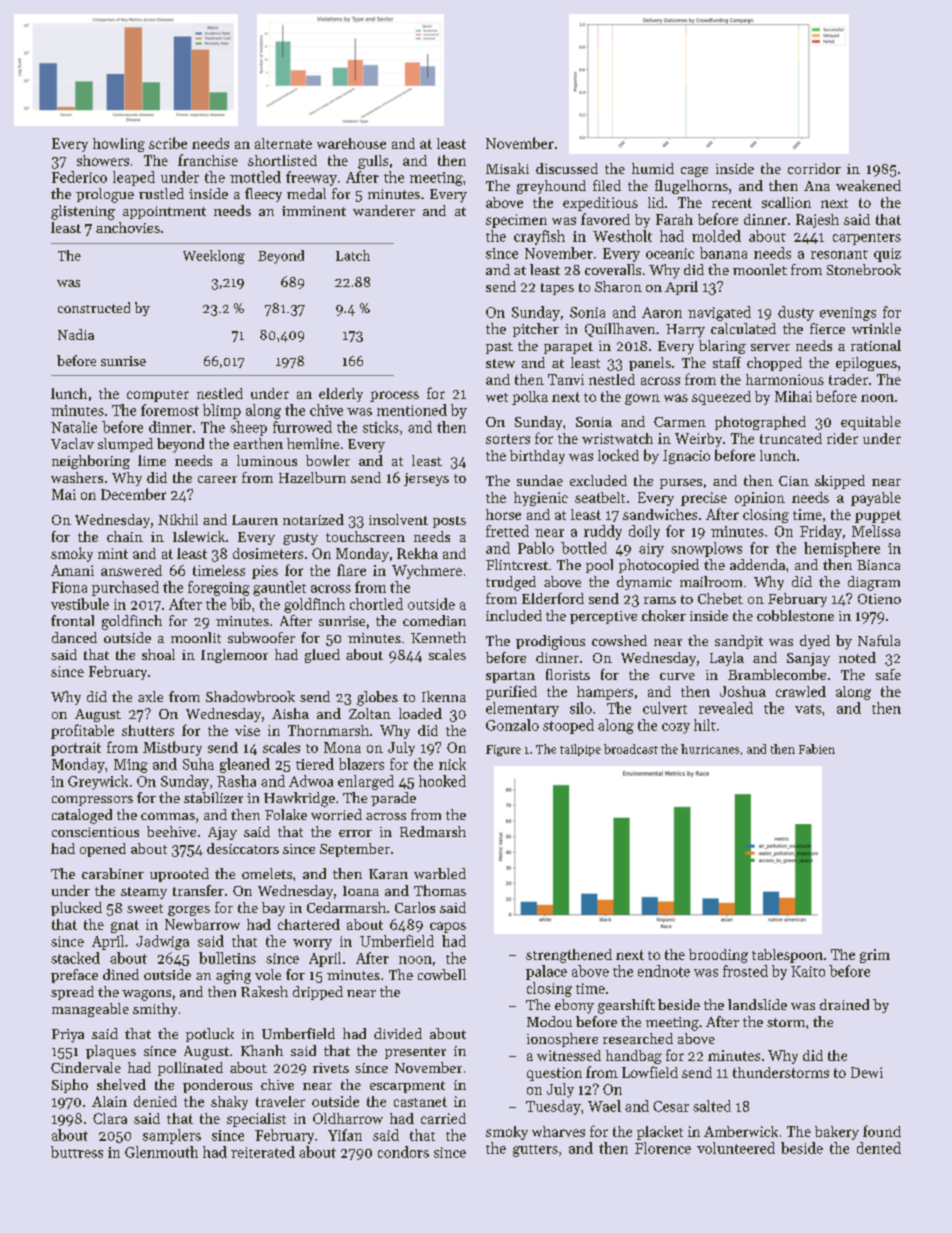 Image resolution: width=952 pixels, height=1233 pixels. I want to click on computer, so click(158, 396).
